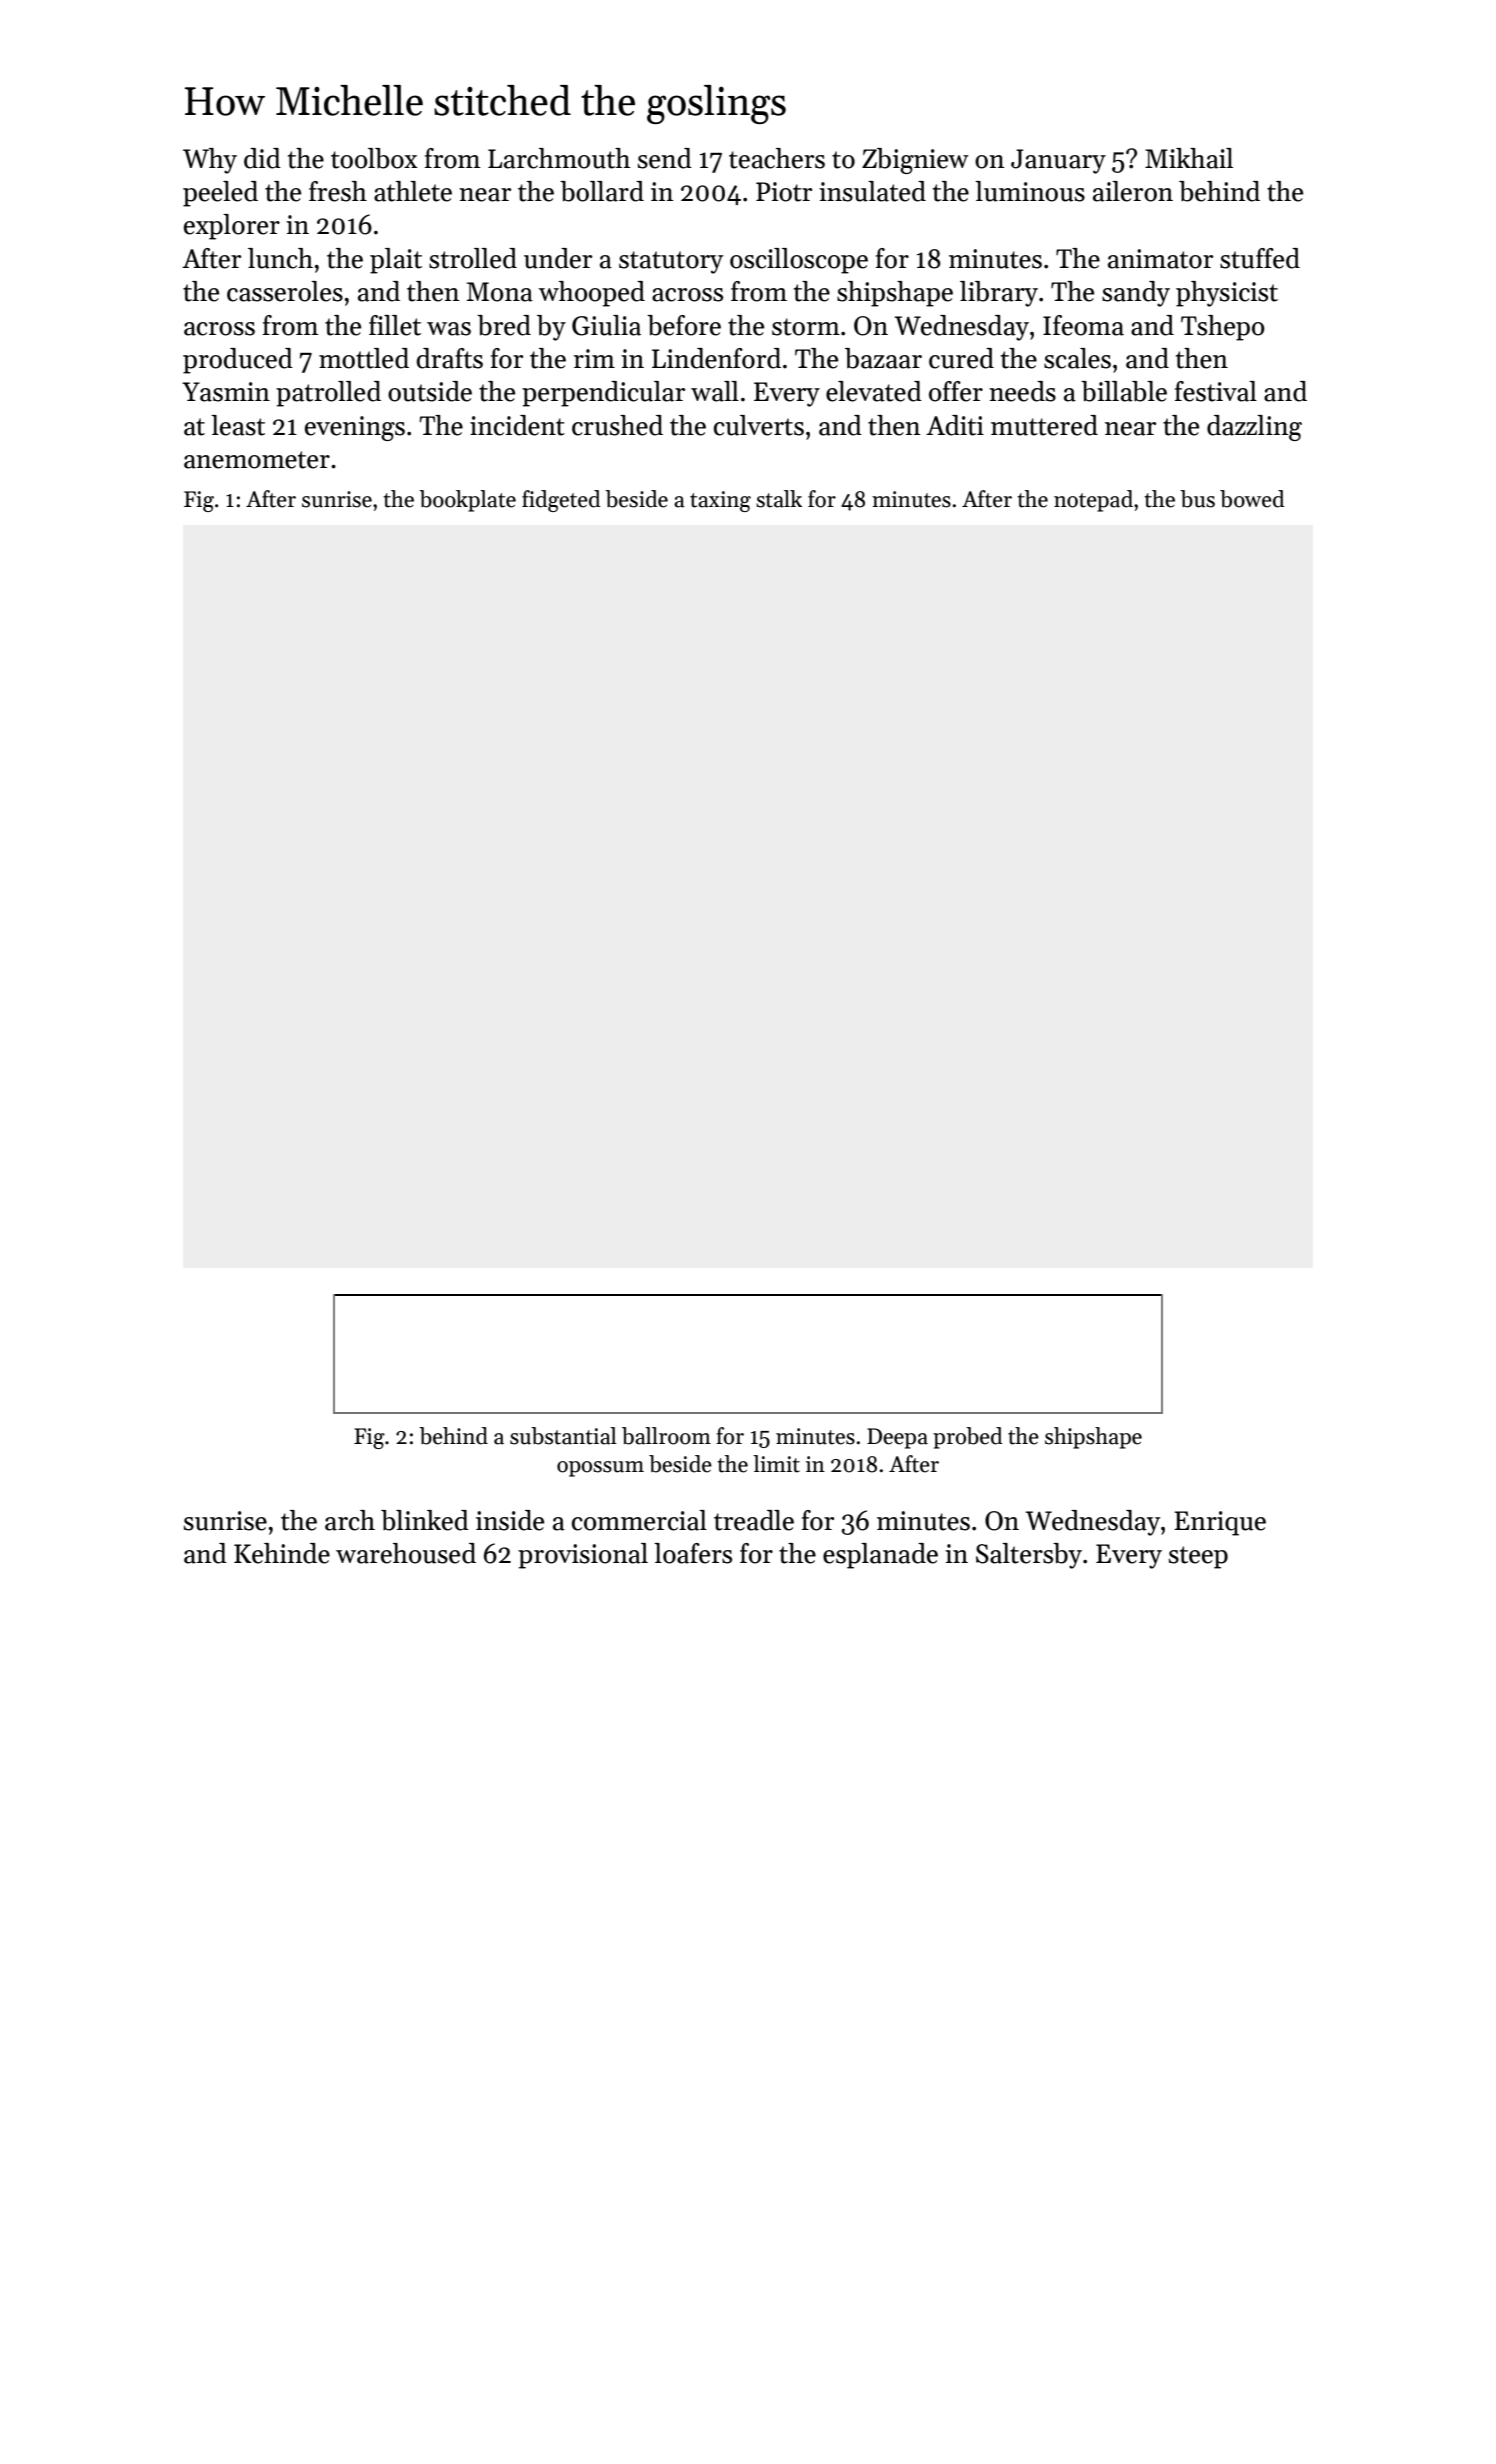 The image size is (1496, 2464). What do you see at coordinates (1197, 499) in the screenshot?
I see `bus` at bounding box center [1197, 499].
